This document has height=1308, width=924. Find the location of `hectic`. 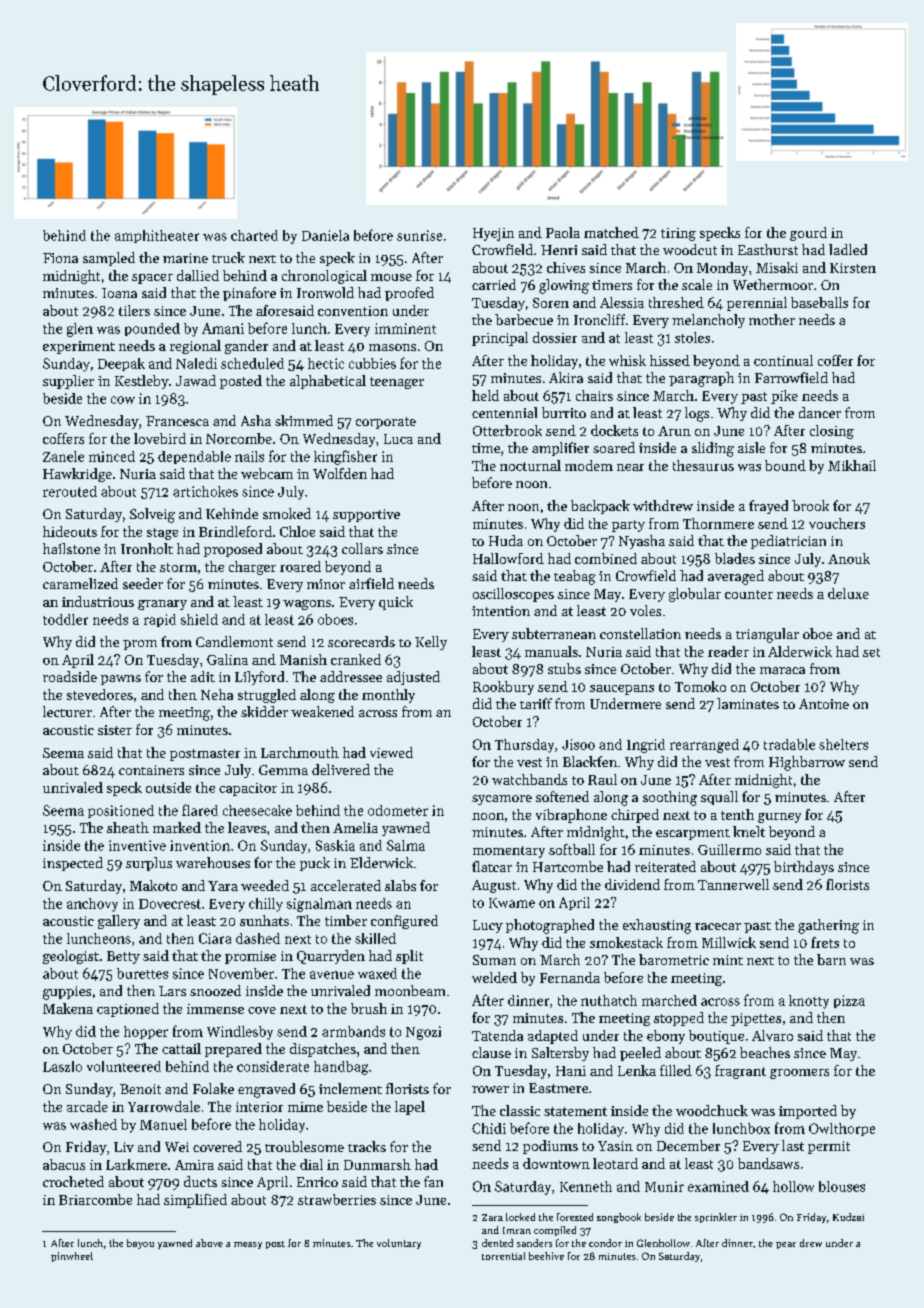

hectic is located at coordinates (326, 363).
